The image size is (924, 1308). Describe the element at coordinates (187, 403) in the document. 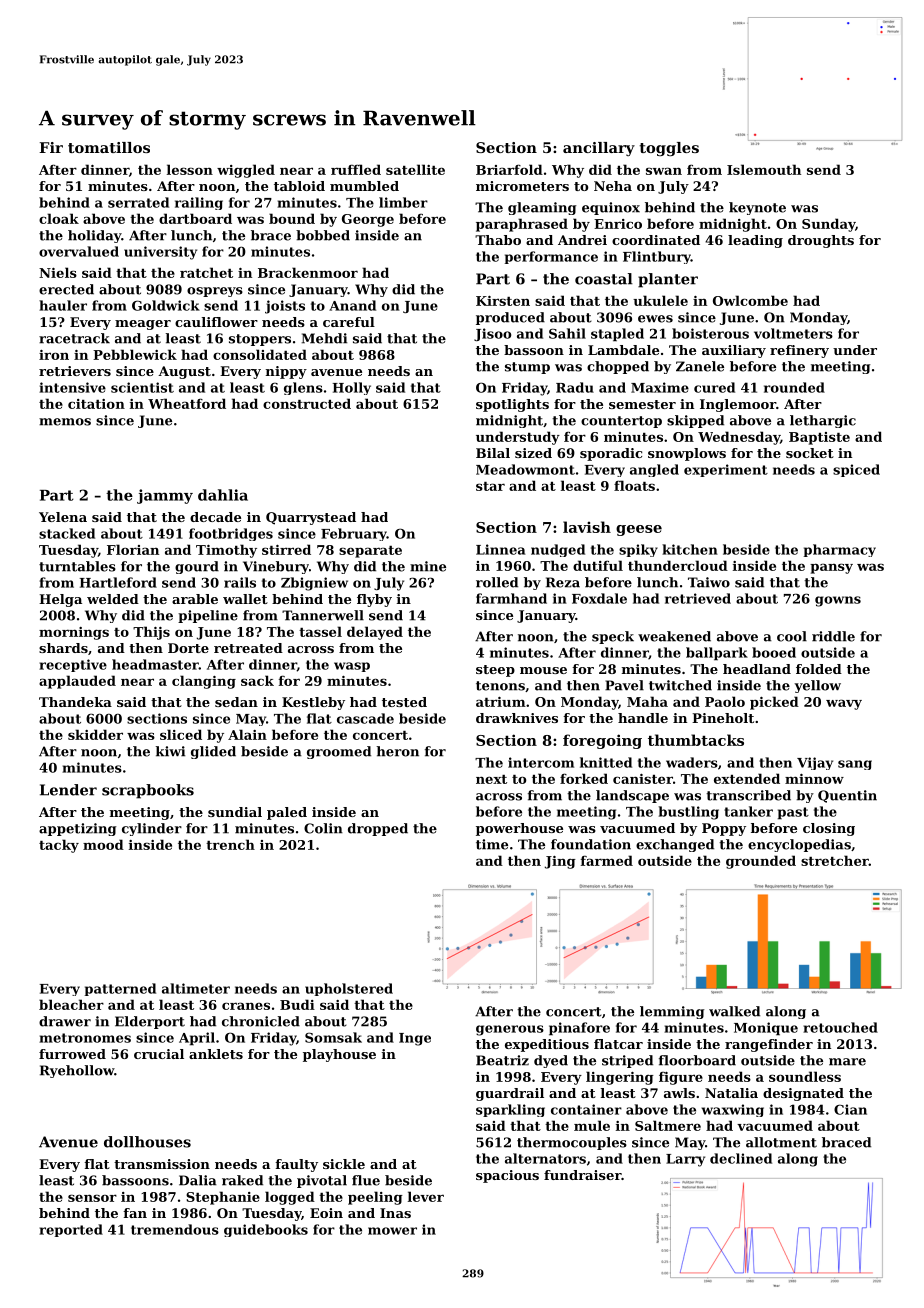

I see `Wheatford` at that location.
